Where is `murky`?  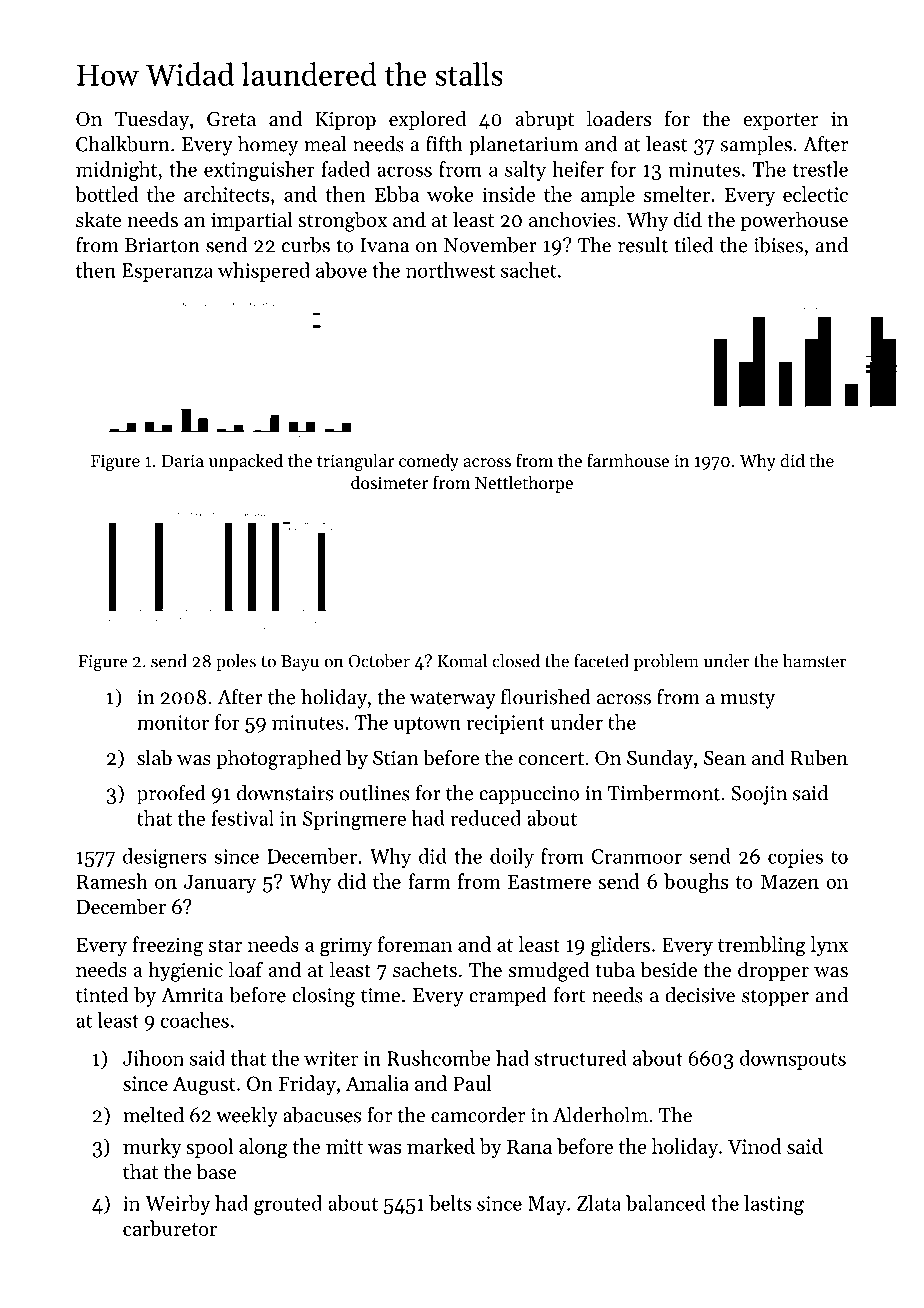
murky is located at coordinates (152, 1148).
